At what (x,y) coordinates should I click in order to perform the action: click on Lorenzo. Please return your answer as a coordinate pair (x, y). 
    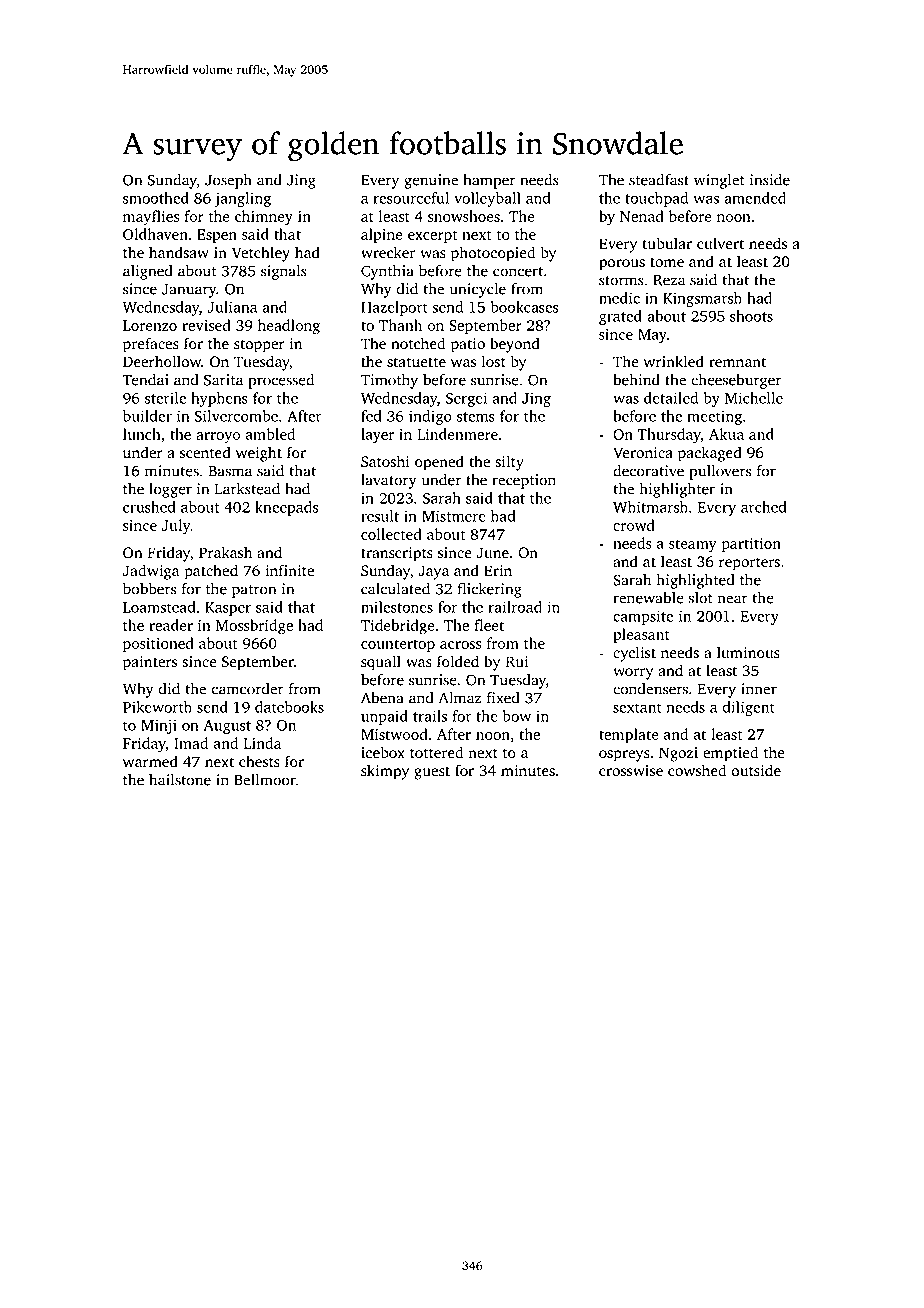
    Looking at the image, I should click on (150, 325).
